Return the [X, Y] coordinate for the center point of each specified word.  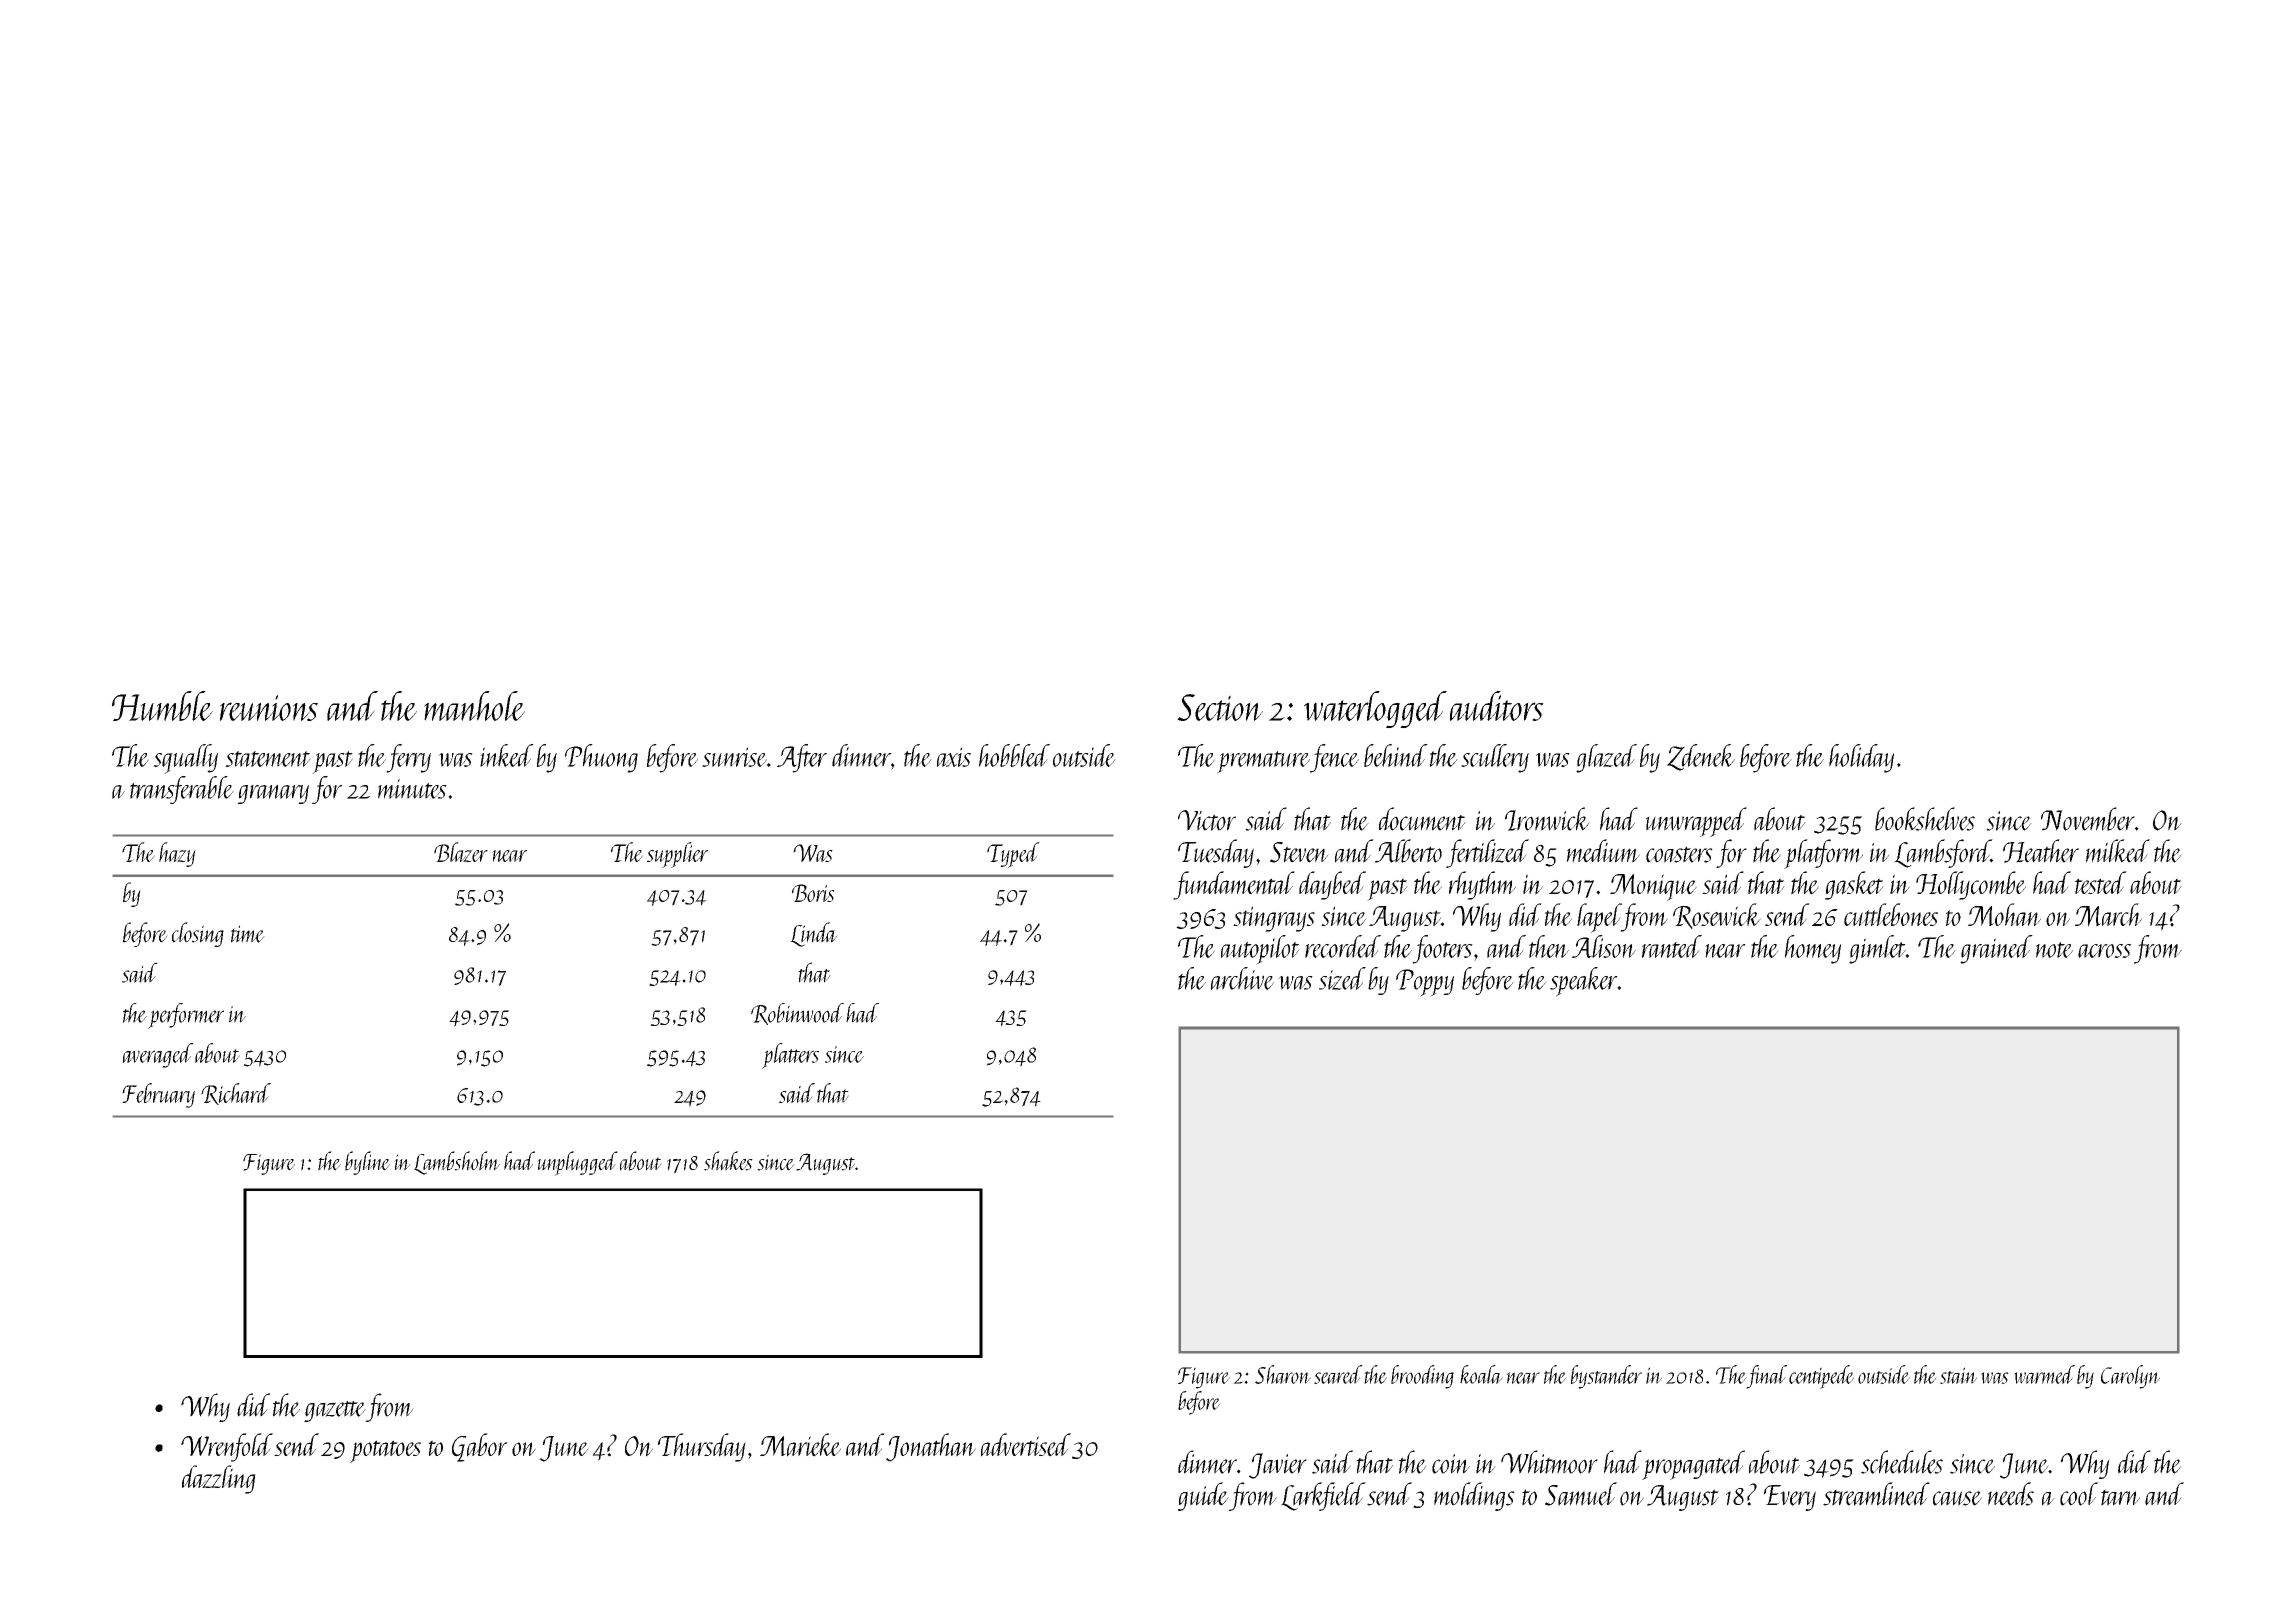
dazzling [219, 1479]
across [2104, 951]
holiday [1861, 758]
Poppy [1425, 983]
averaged [158, 1055]
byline [367, 1163]
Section [1220, 707]
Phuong [601, 758]
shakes [728, 1161]
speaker [1583, 982]
